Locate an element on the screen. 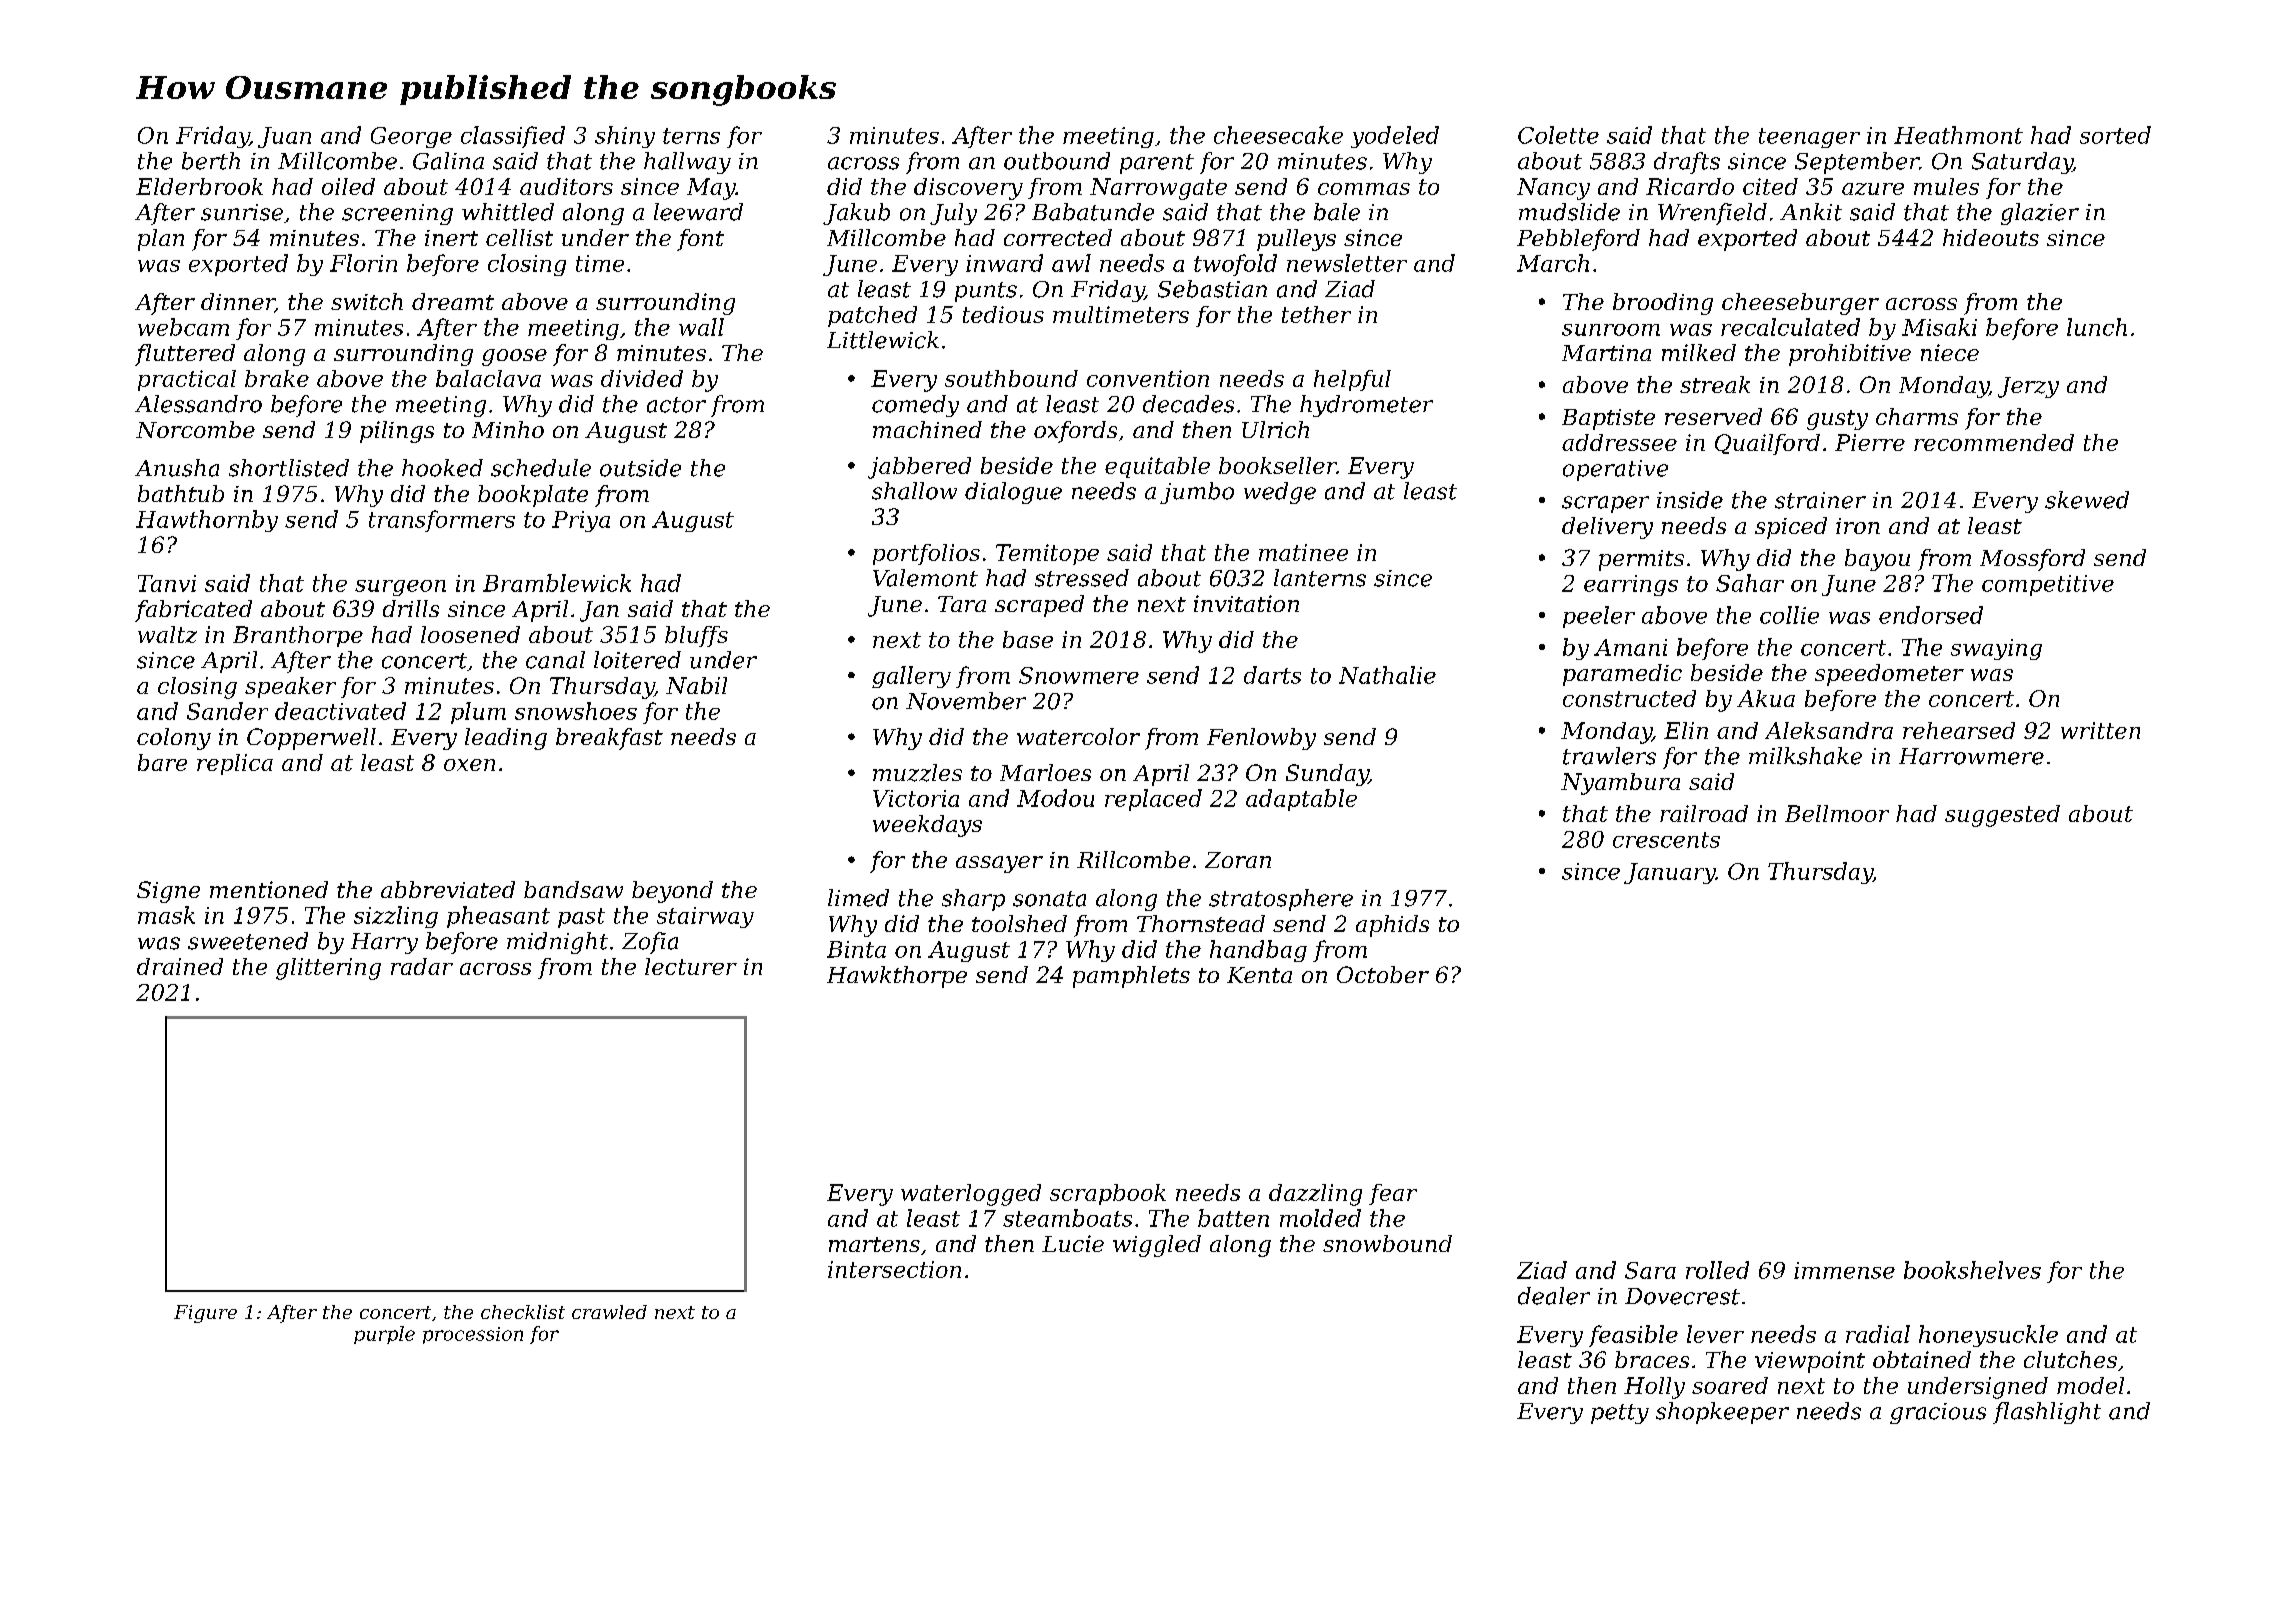 Image resolution: width=2292 pixels, height=1620 pixels. shiny is located at coordinates (625, 137).
